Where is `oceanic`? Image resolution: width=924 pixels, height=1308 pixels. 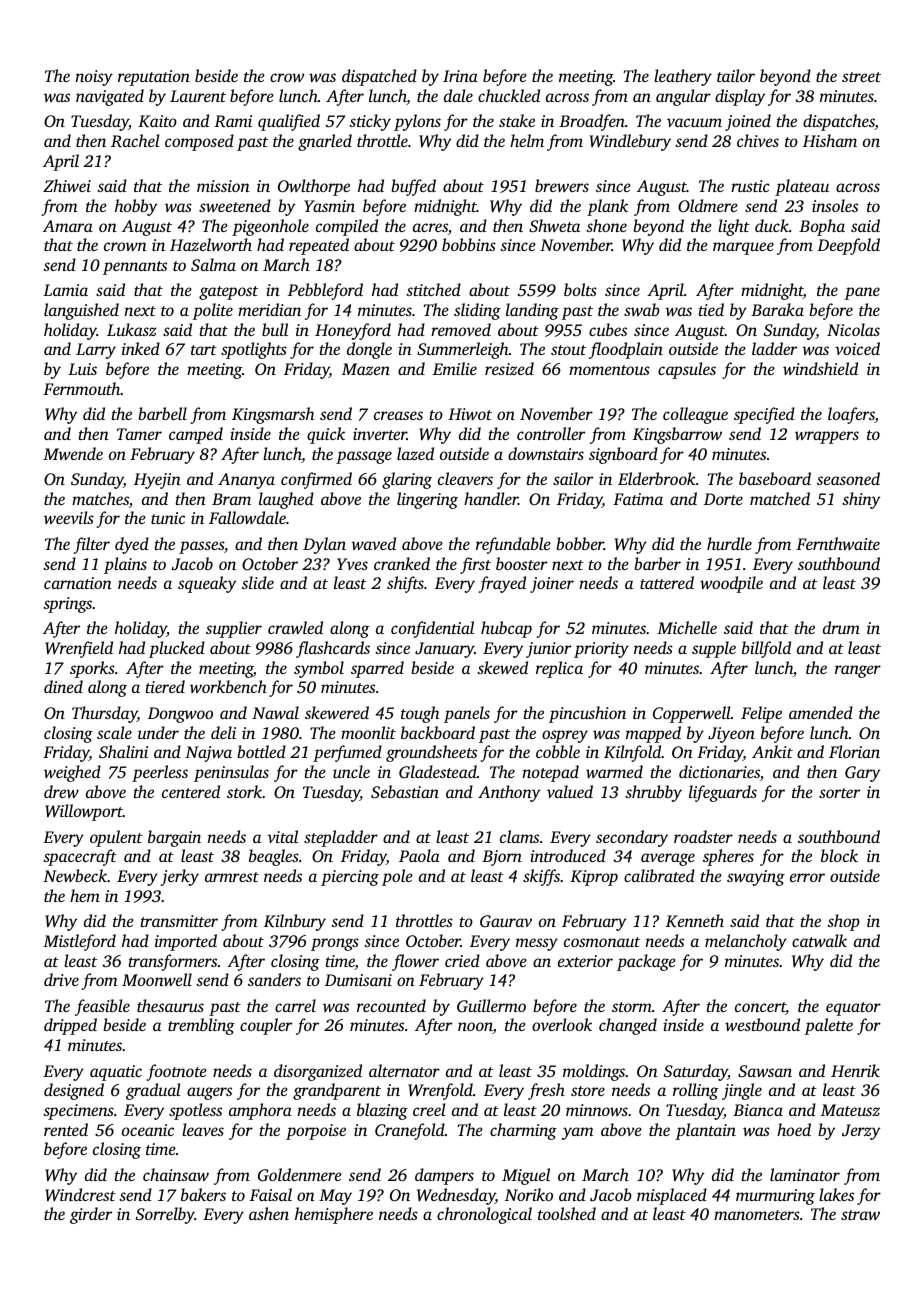 oceanic is located at coordinates (148, 1130).
